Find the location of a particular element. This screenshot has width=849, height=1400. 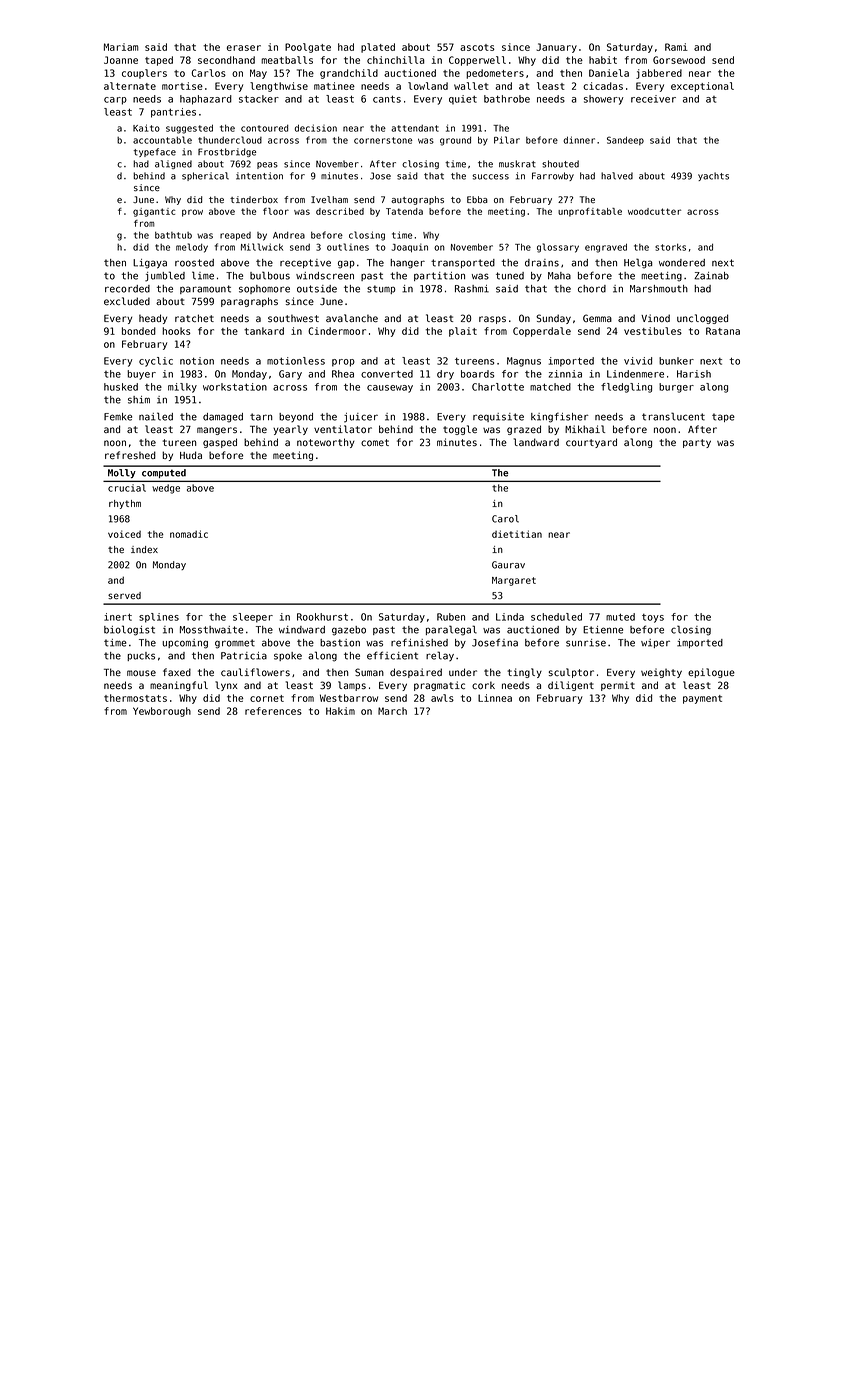

eraser is located at coordinates (244, 48).
